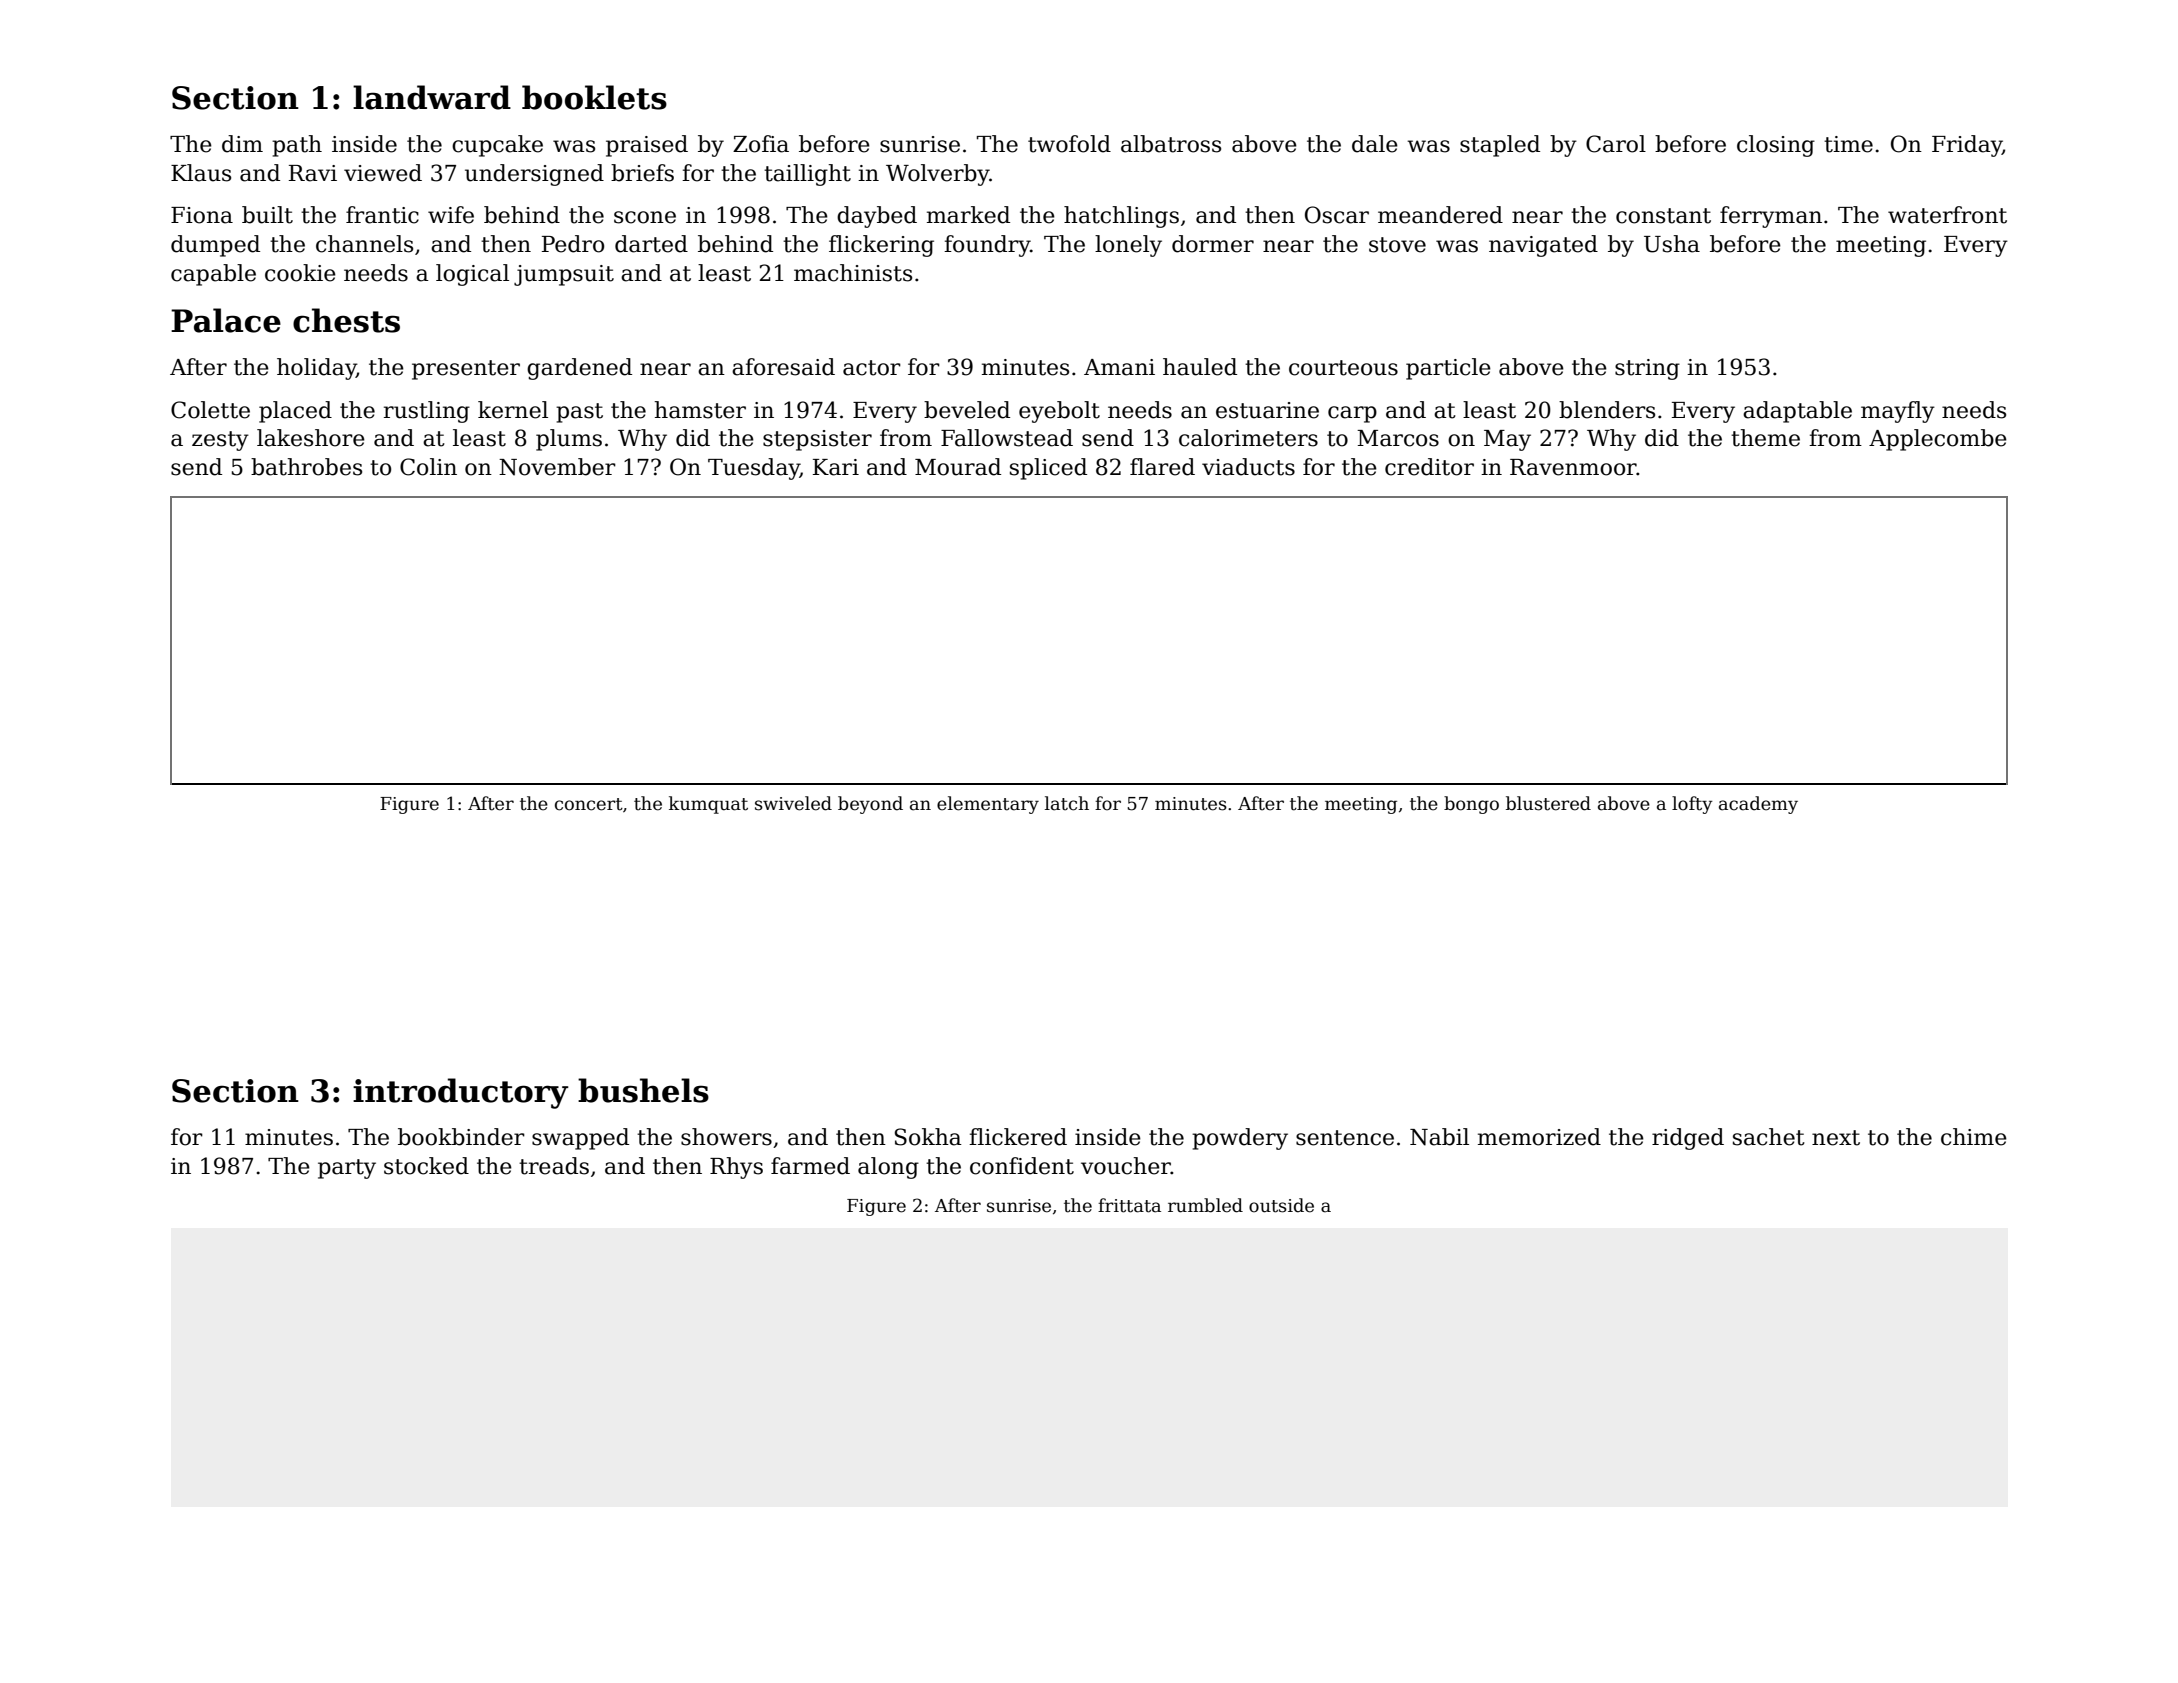  What do you see at coordinates (432, 97) in the page?
I see `landward` at bounding box center [432, 97].
